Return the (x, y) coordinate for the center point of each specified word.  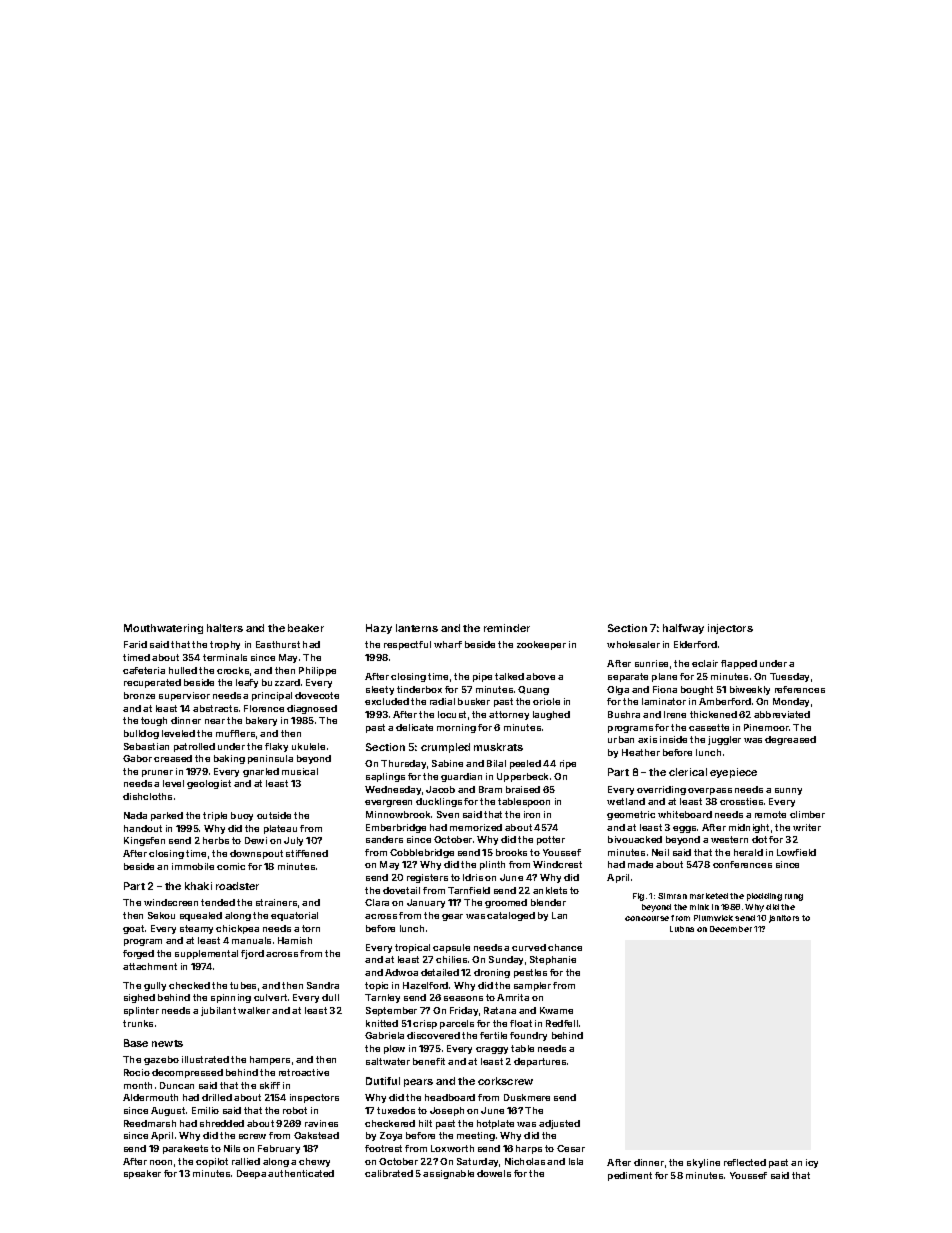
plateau (280, 829)
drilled (217, 1097)
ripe (568, 764)
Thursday (403, 764)
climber (807, 814)
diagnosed (312, 709)
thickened (713, 714)
